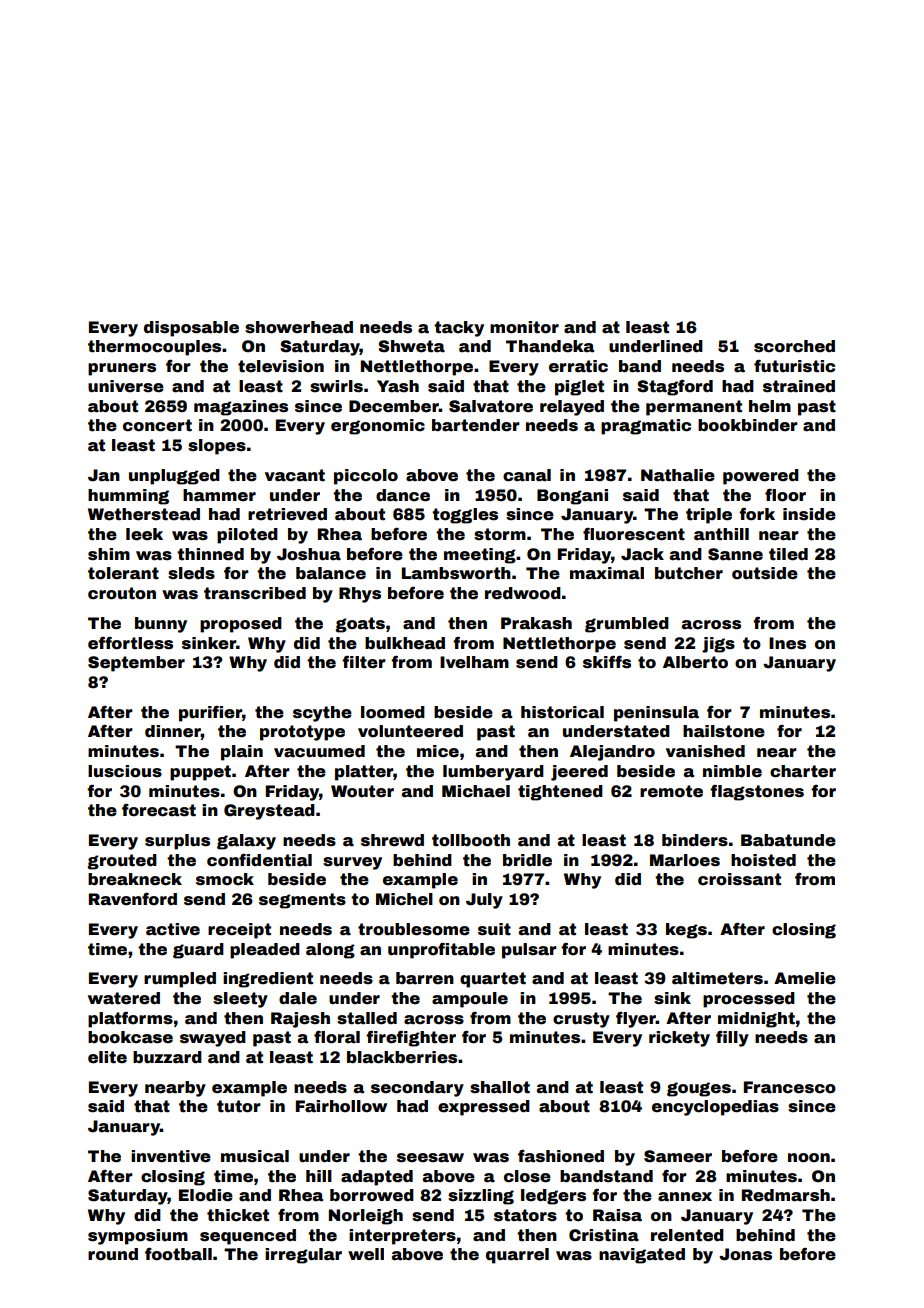 This screenshot has width=924, height=1308. Describe the element at coordinates (417, 1089) in the screenshot. I see `secondary` at that location.
